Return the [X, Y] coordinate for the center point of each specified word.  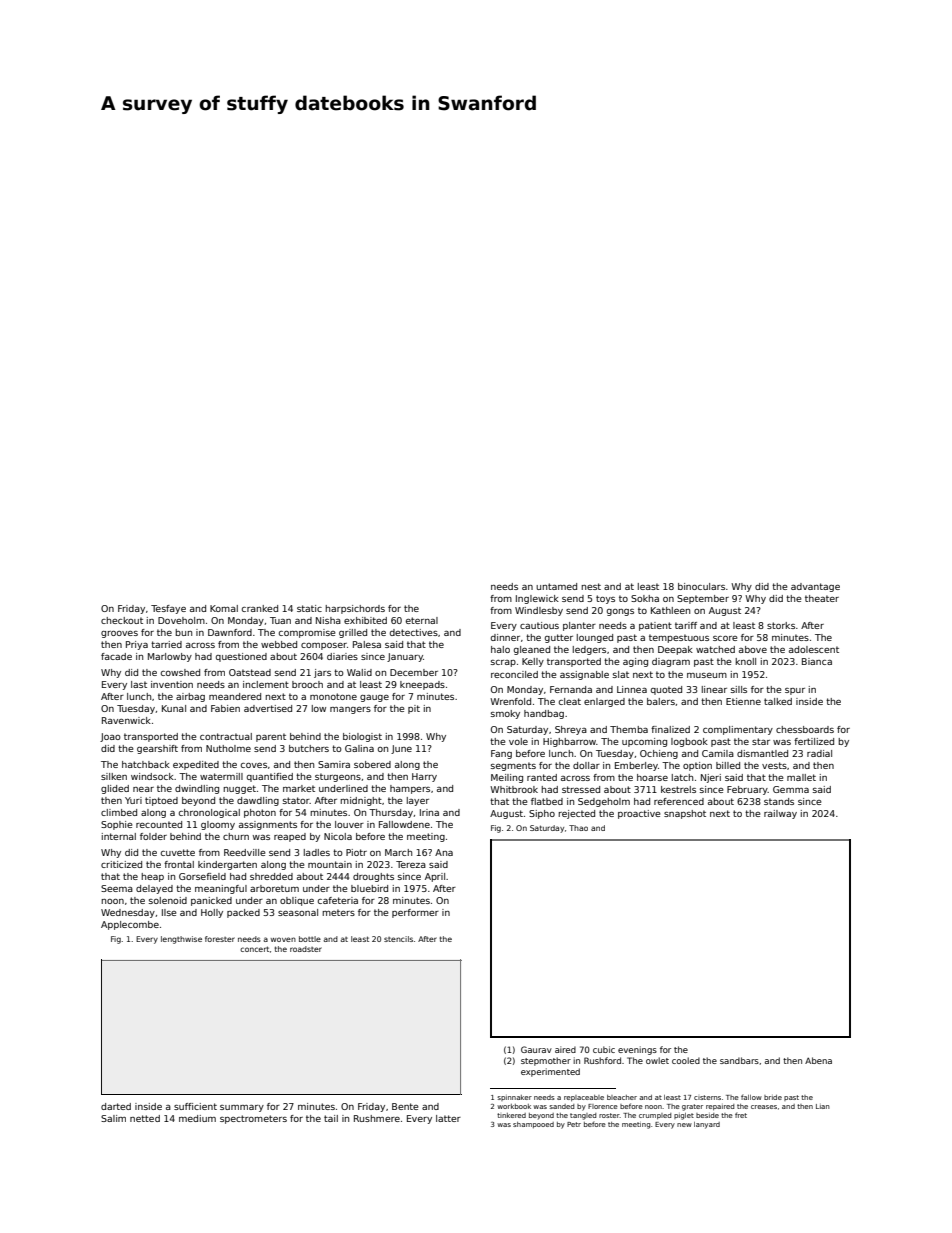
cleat [570, 701]
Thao [578, 828]
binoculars [701, 586]
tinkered [511, 1115]
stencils [398, 939]
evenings [637, 1050]
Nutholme [228, 748]
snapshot [685, 814]
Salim [113, 1118]
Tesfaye [168, 609]
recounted [159, 824]
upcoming [644, 742]
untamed [556, 586]
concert [254, 949]
